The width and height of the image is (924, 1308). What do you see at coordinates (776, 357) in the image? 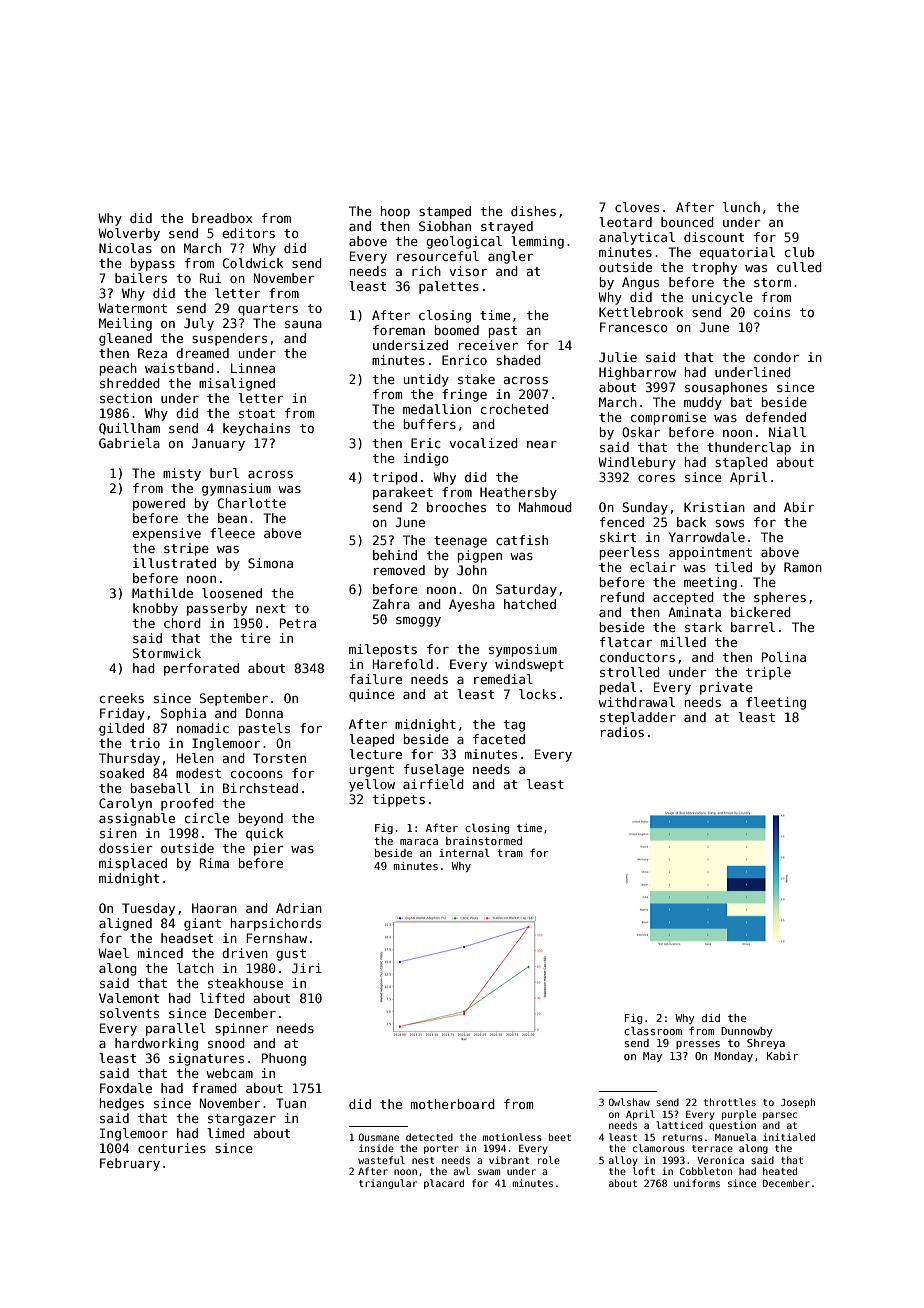
I see `condor` at bounding box center [776, 357].
